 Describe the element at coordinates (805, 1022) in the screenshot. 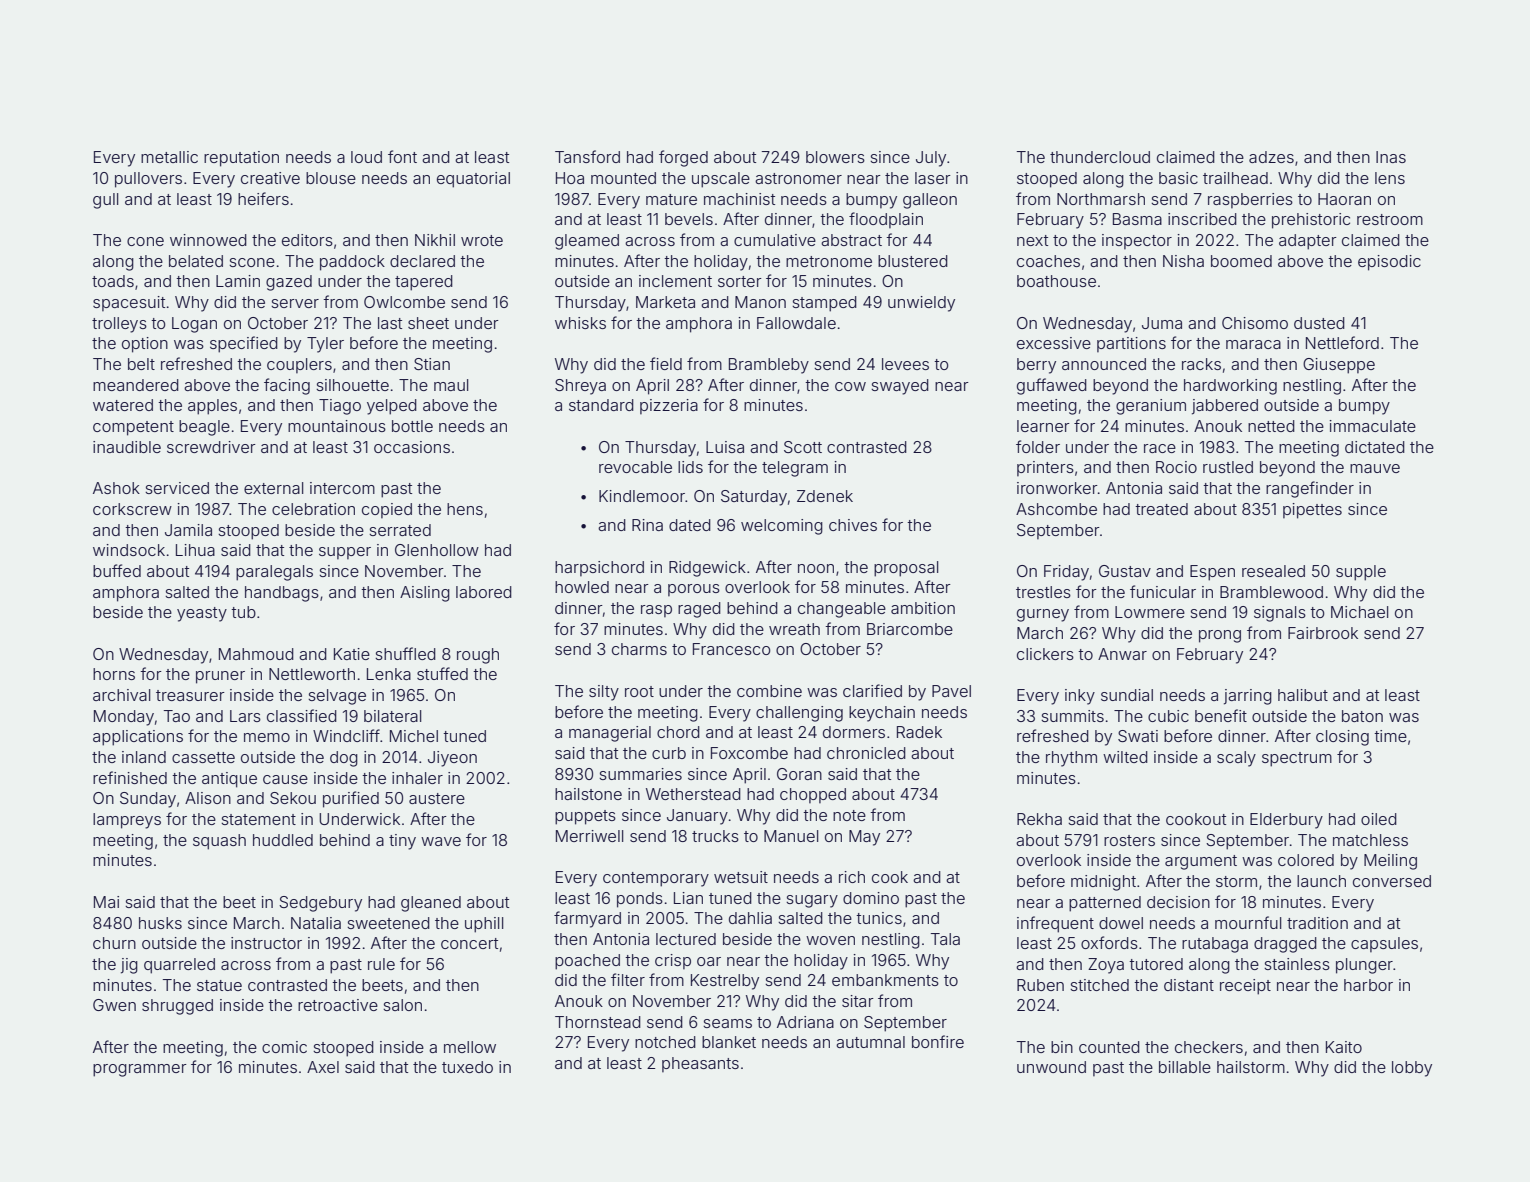

I see `Adriana` at that location.
